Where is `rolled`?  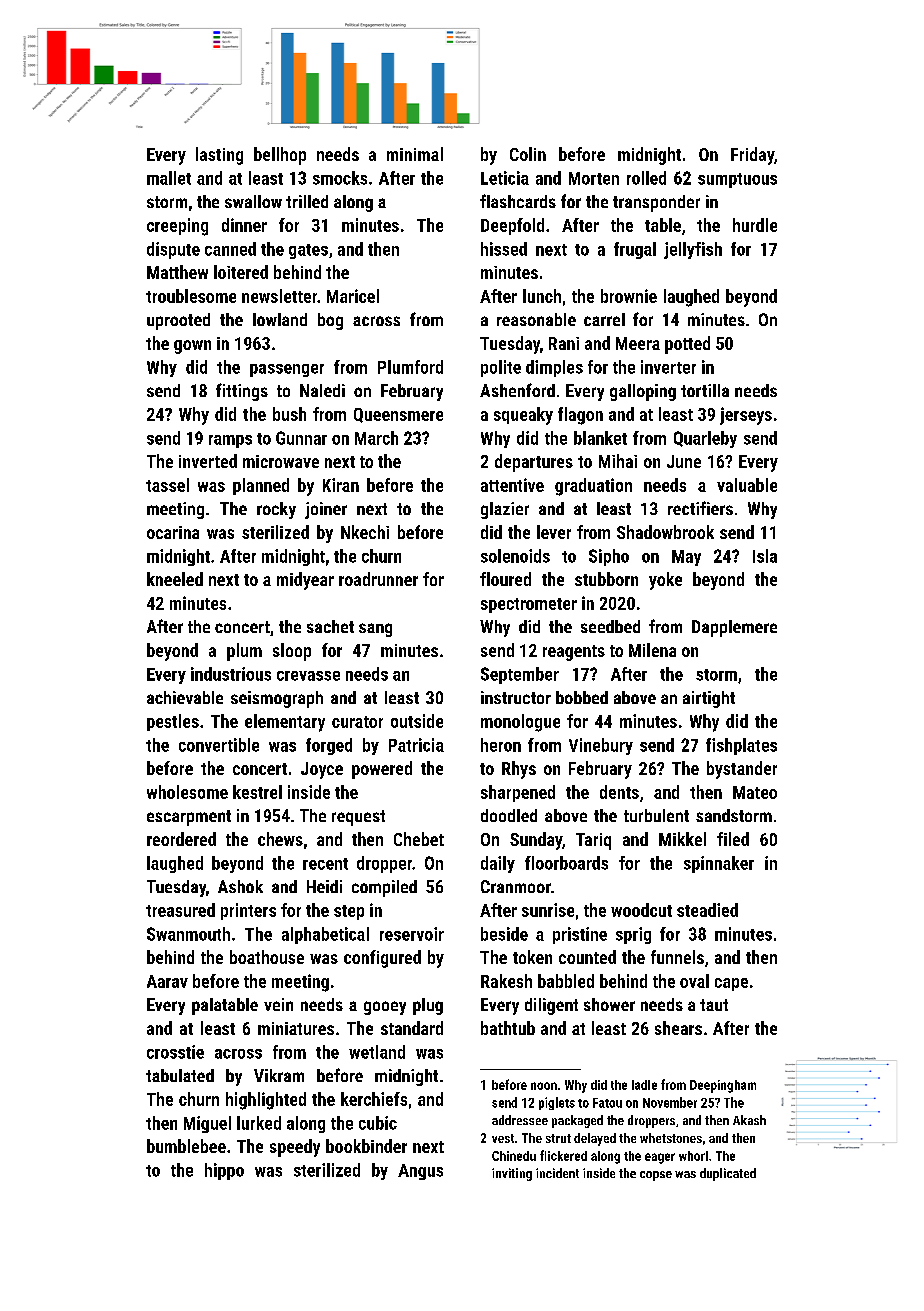 rolled is located at coordinates (646, 178).
